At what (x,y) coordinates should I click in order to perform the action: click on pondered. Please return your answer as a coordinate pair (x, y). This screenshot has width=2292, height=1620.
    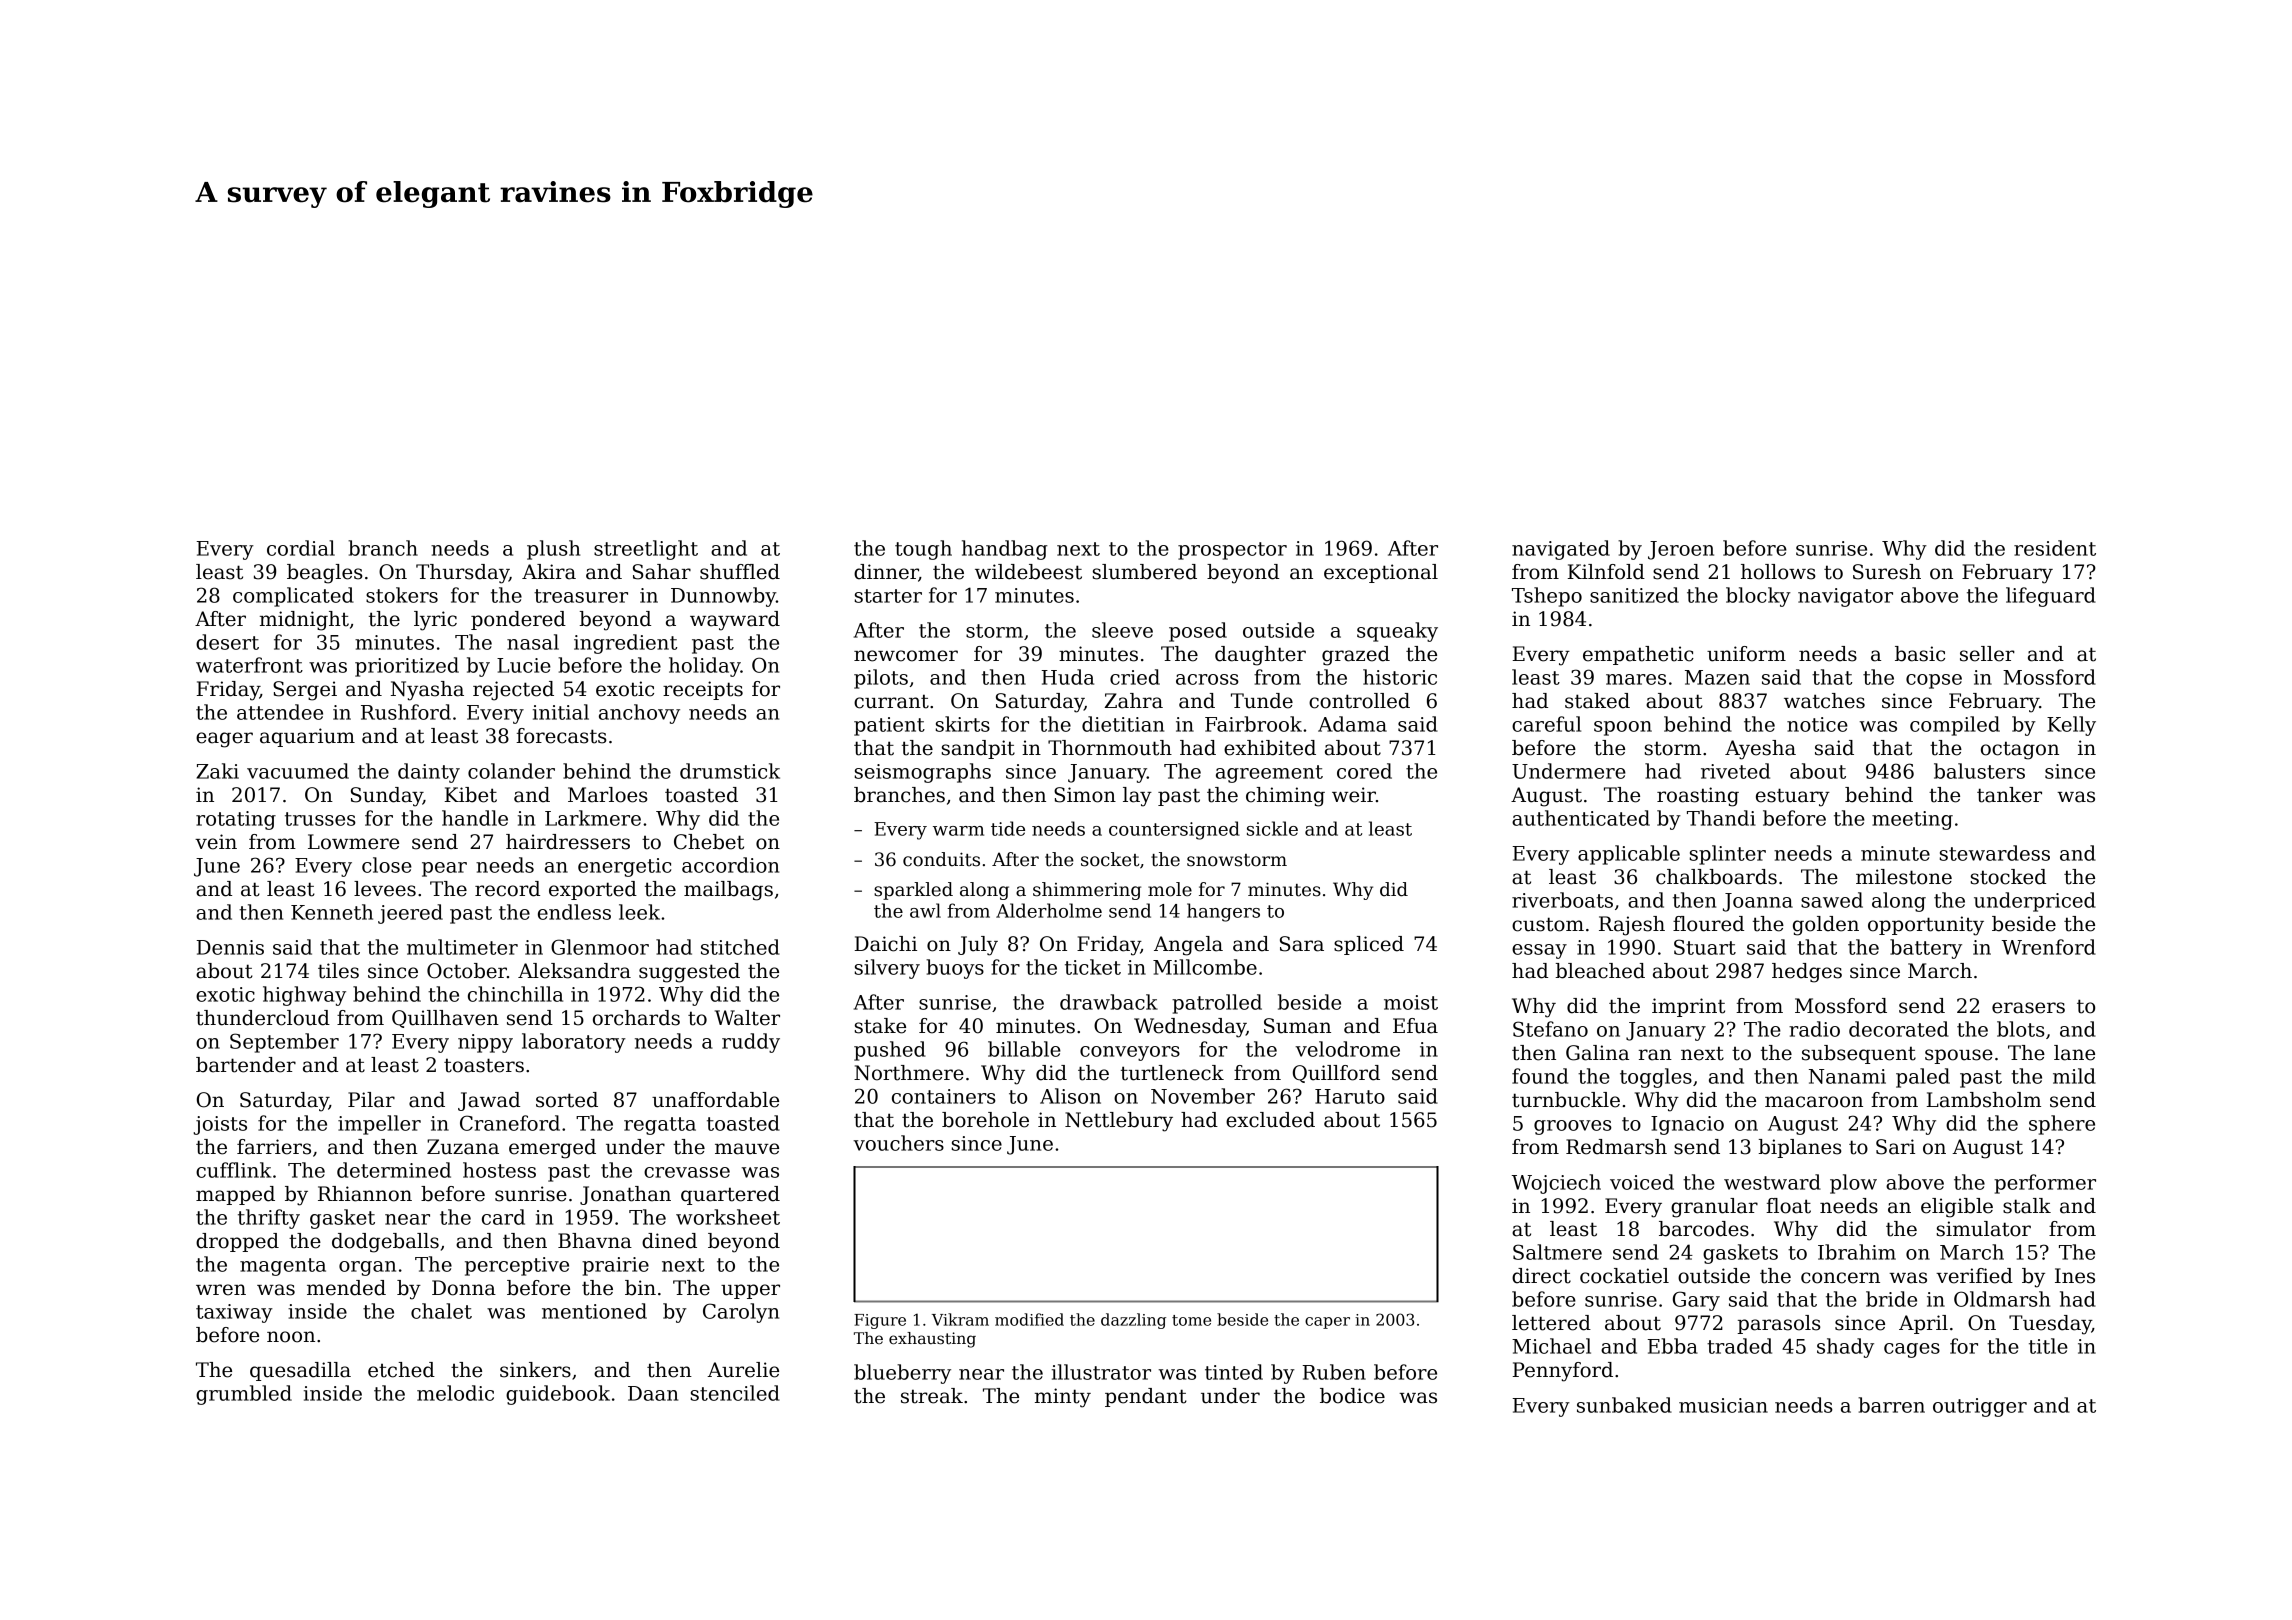
    Looking at the image, I should click on (518, 620).
